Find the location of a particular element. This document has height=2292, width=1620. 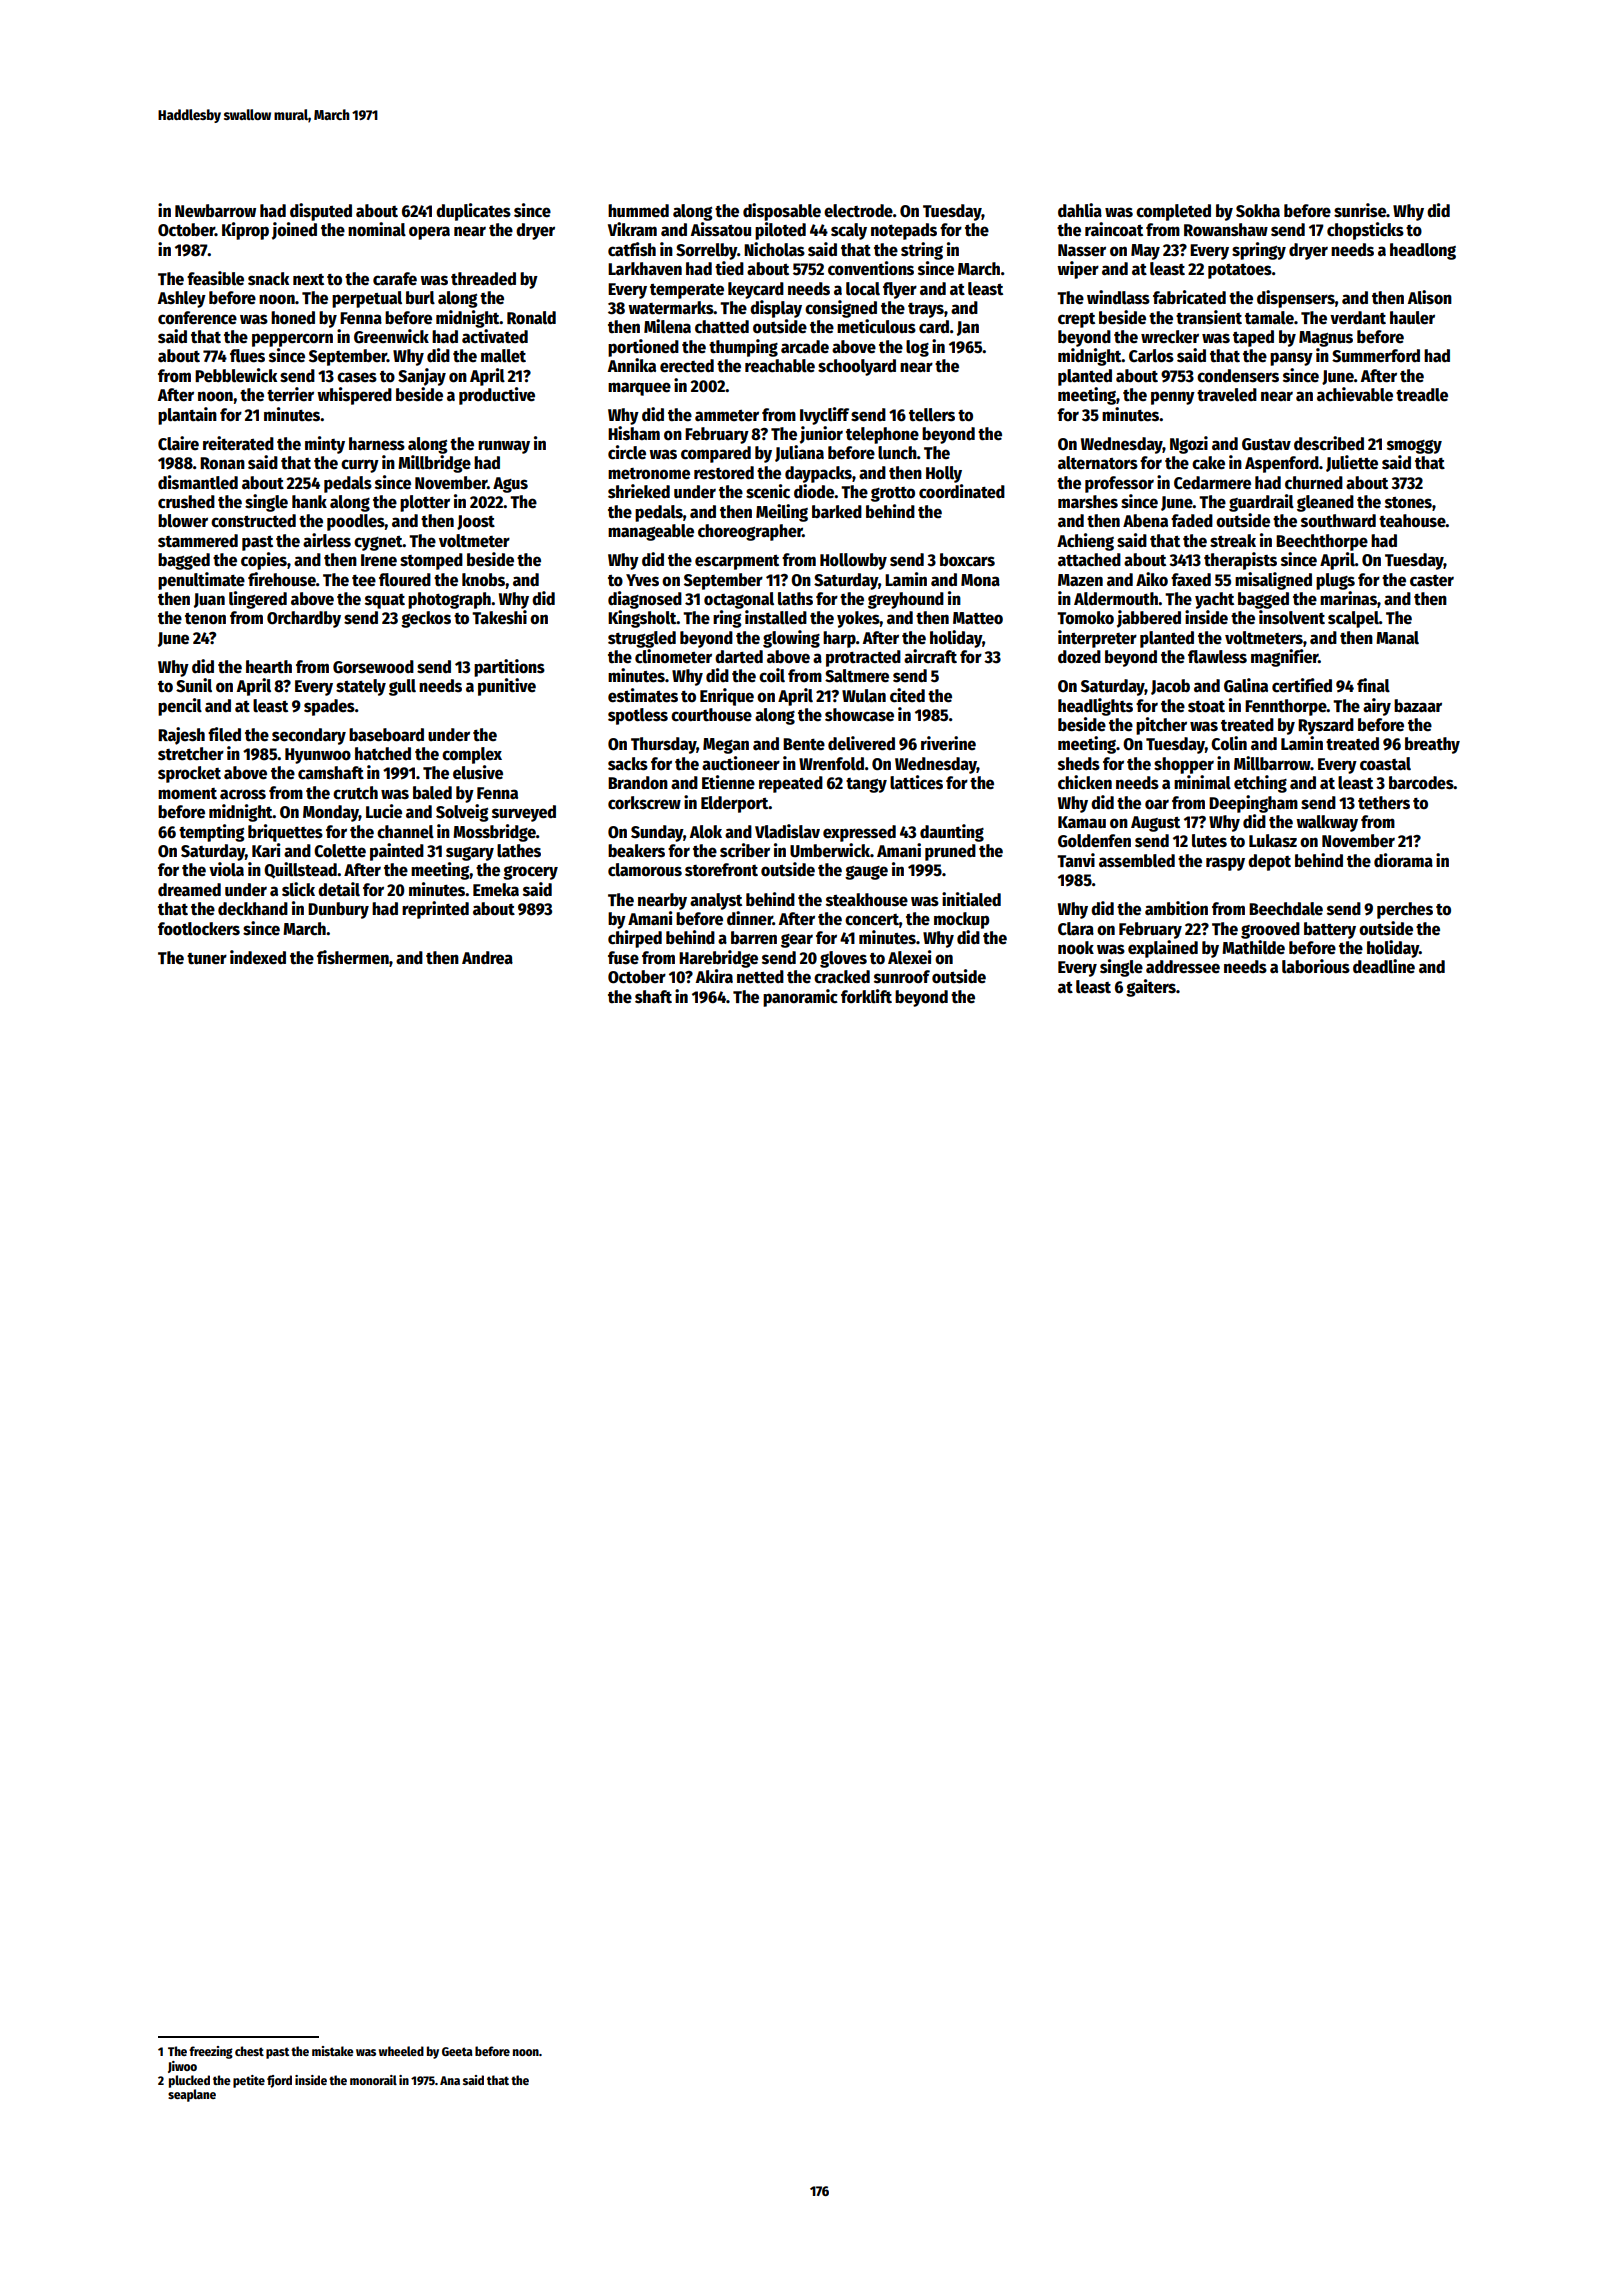

Andrea is located at coordinates (487, 958).
